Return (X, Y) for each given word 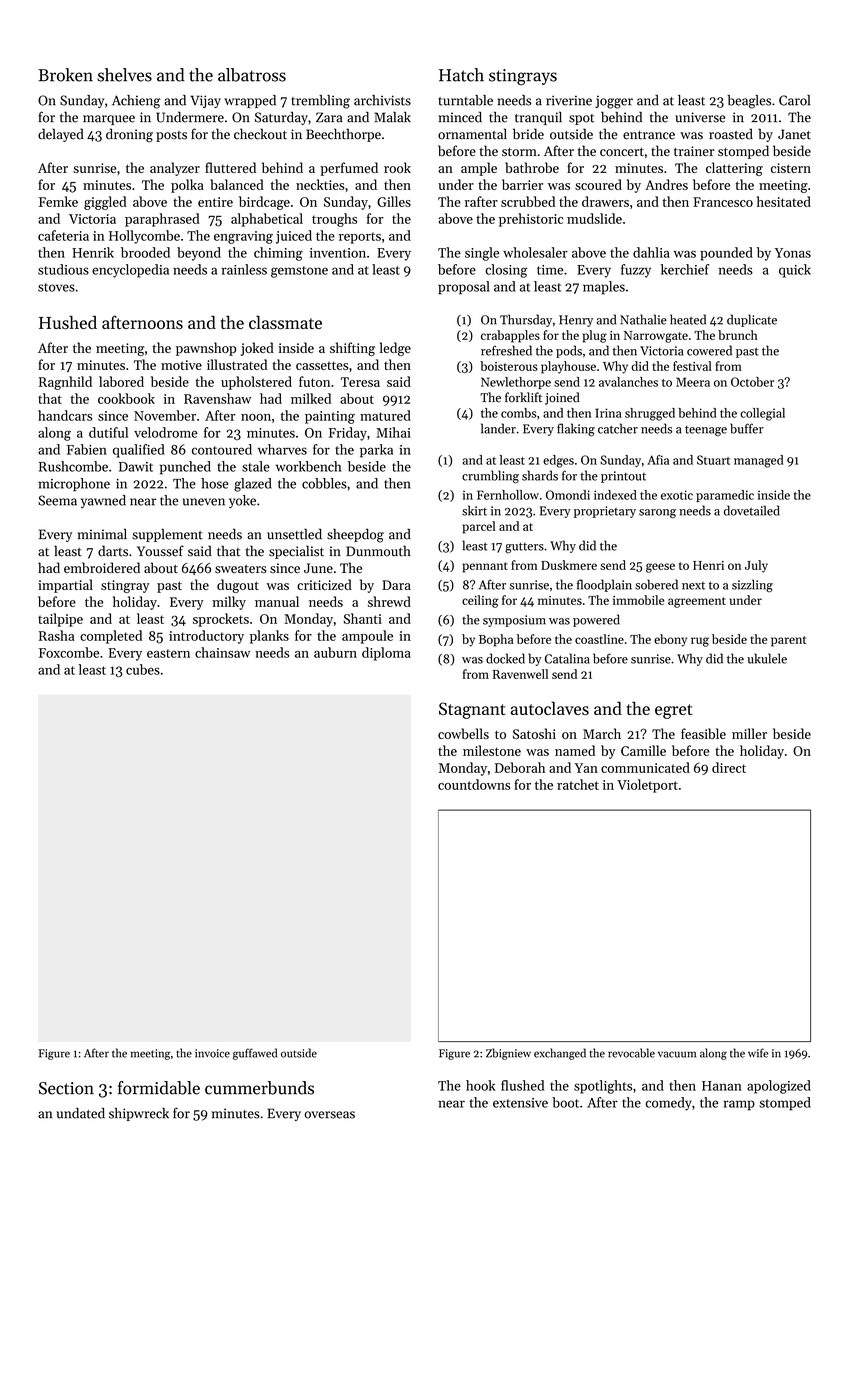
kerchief (685, 269)
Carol (794, 100)
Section (66, 1088)
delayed (61, 135)
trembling (320, 102)
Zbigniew (508, 1054)
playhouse (568, 367)
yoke (242, 501)
